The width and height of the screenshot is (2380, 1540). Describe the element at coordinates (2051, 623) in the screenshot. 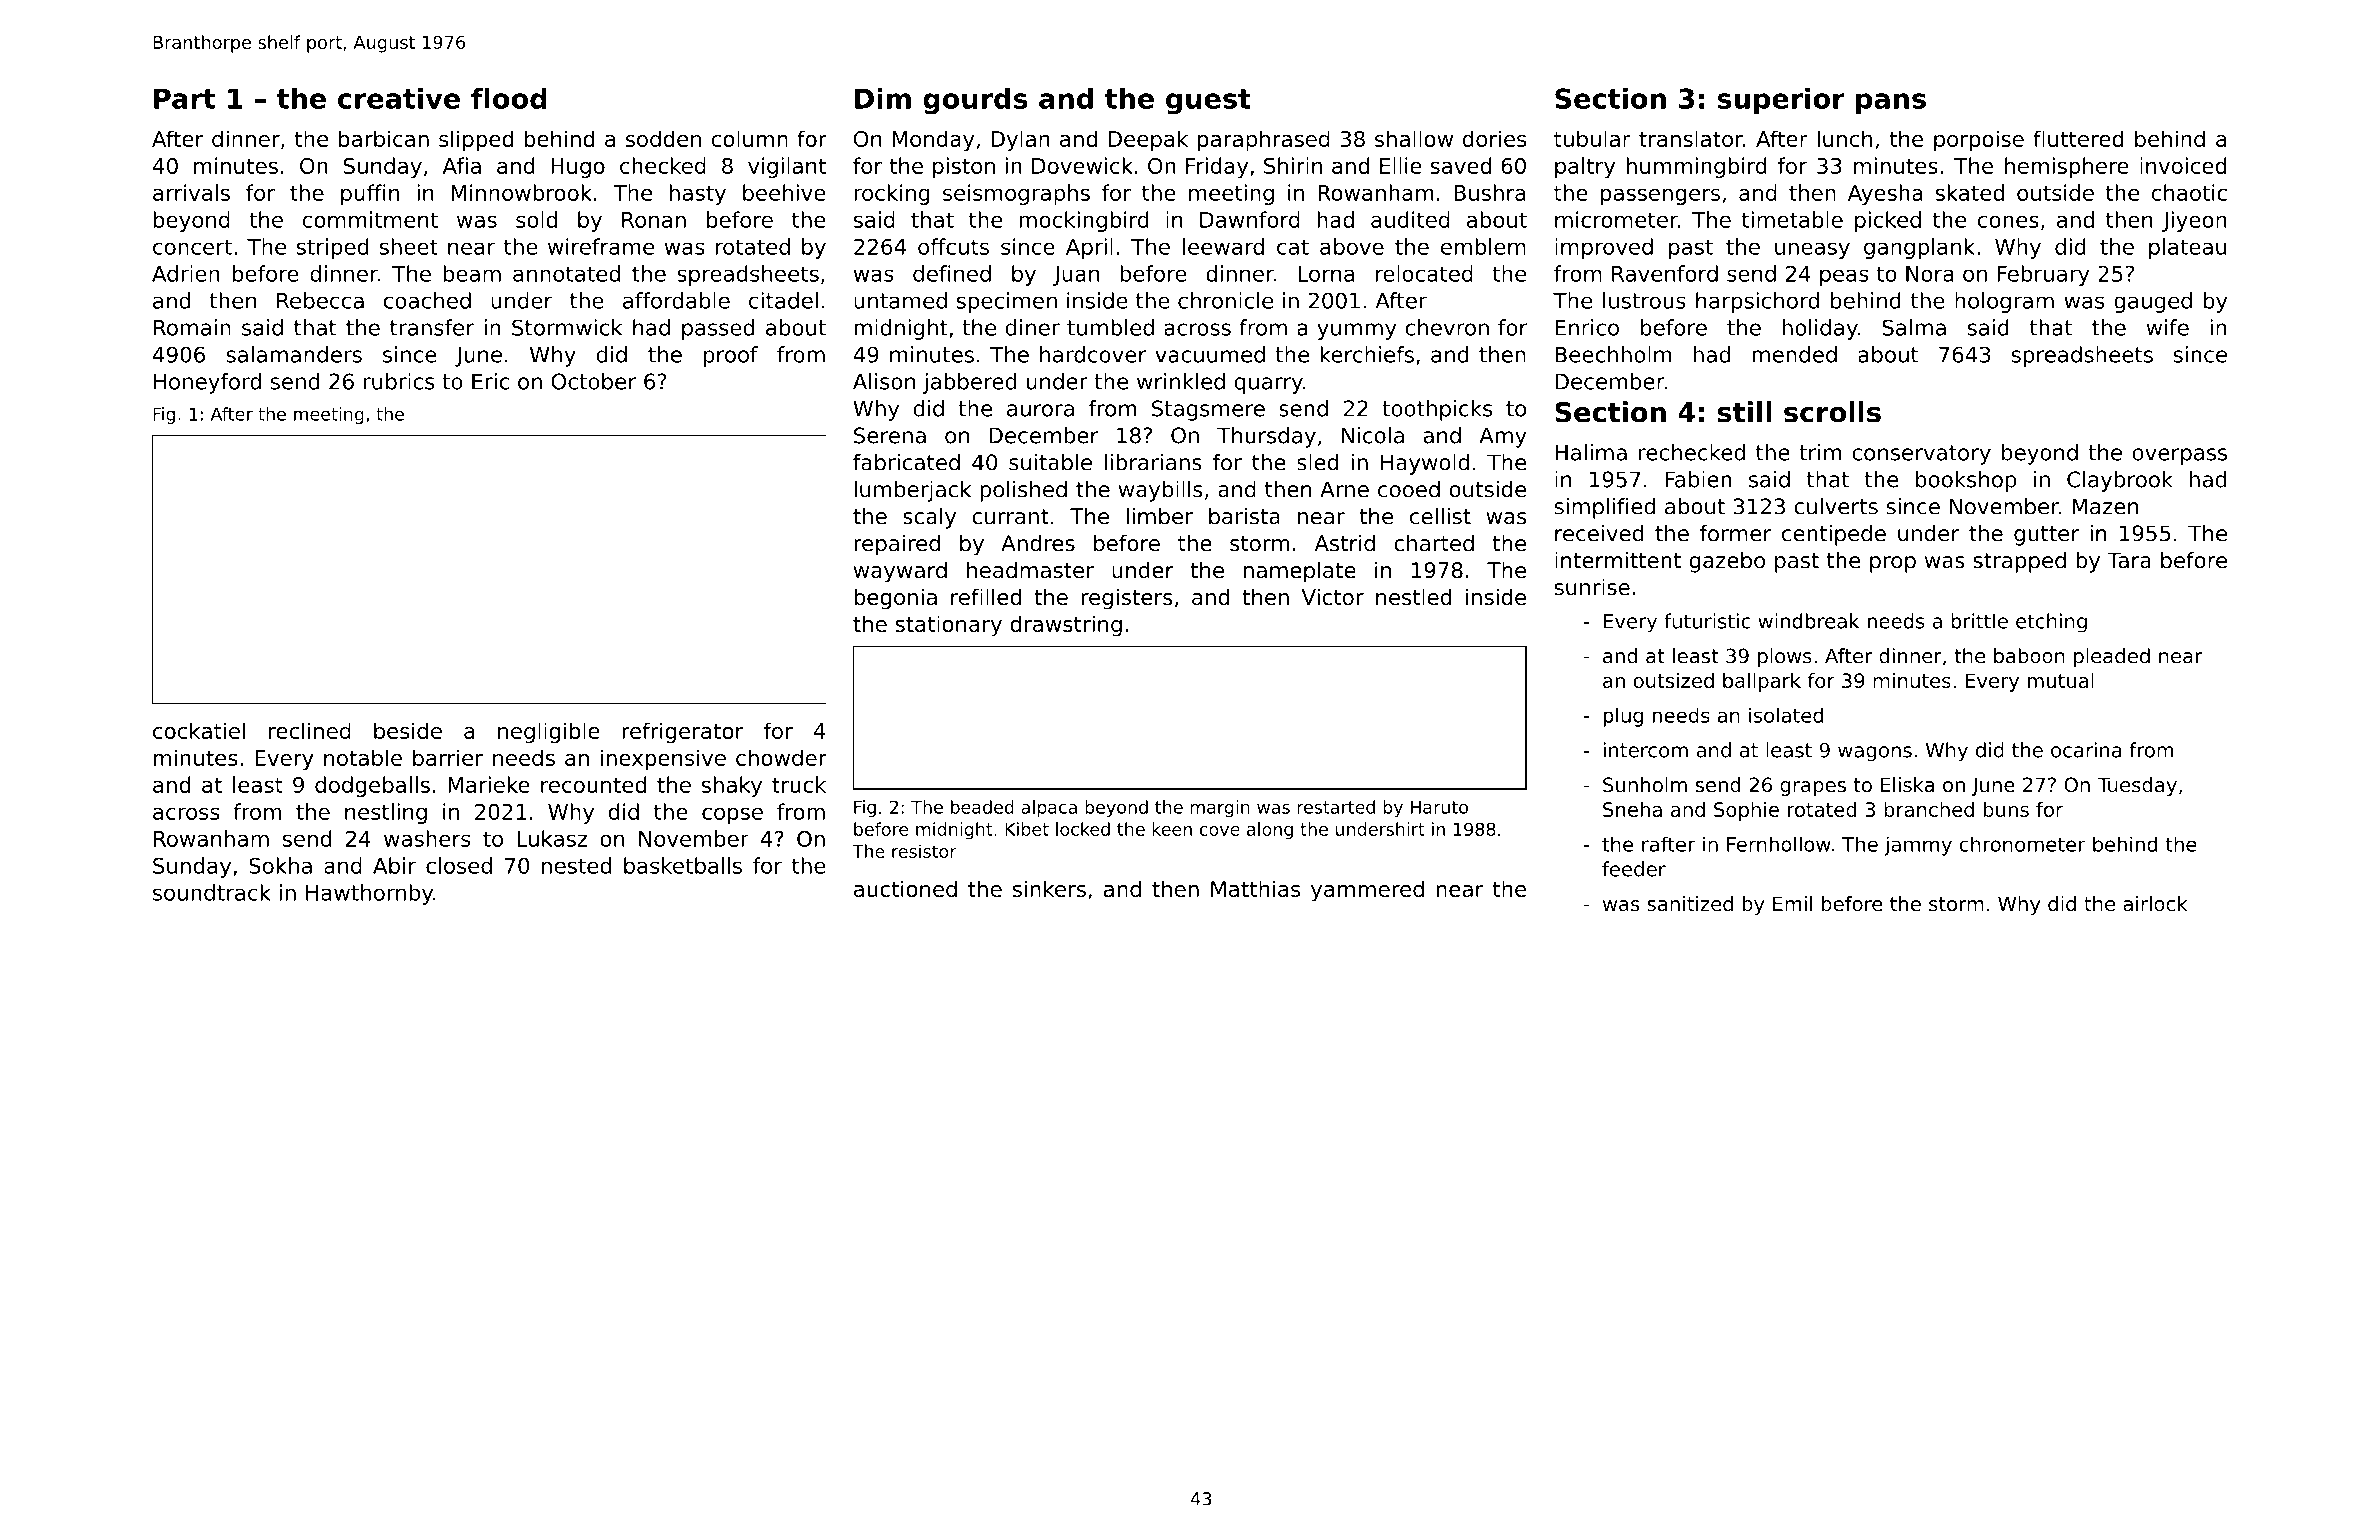

I see `etching` at that location.
